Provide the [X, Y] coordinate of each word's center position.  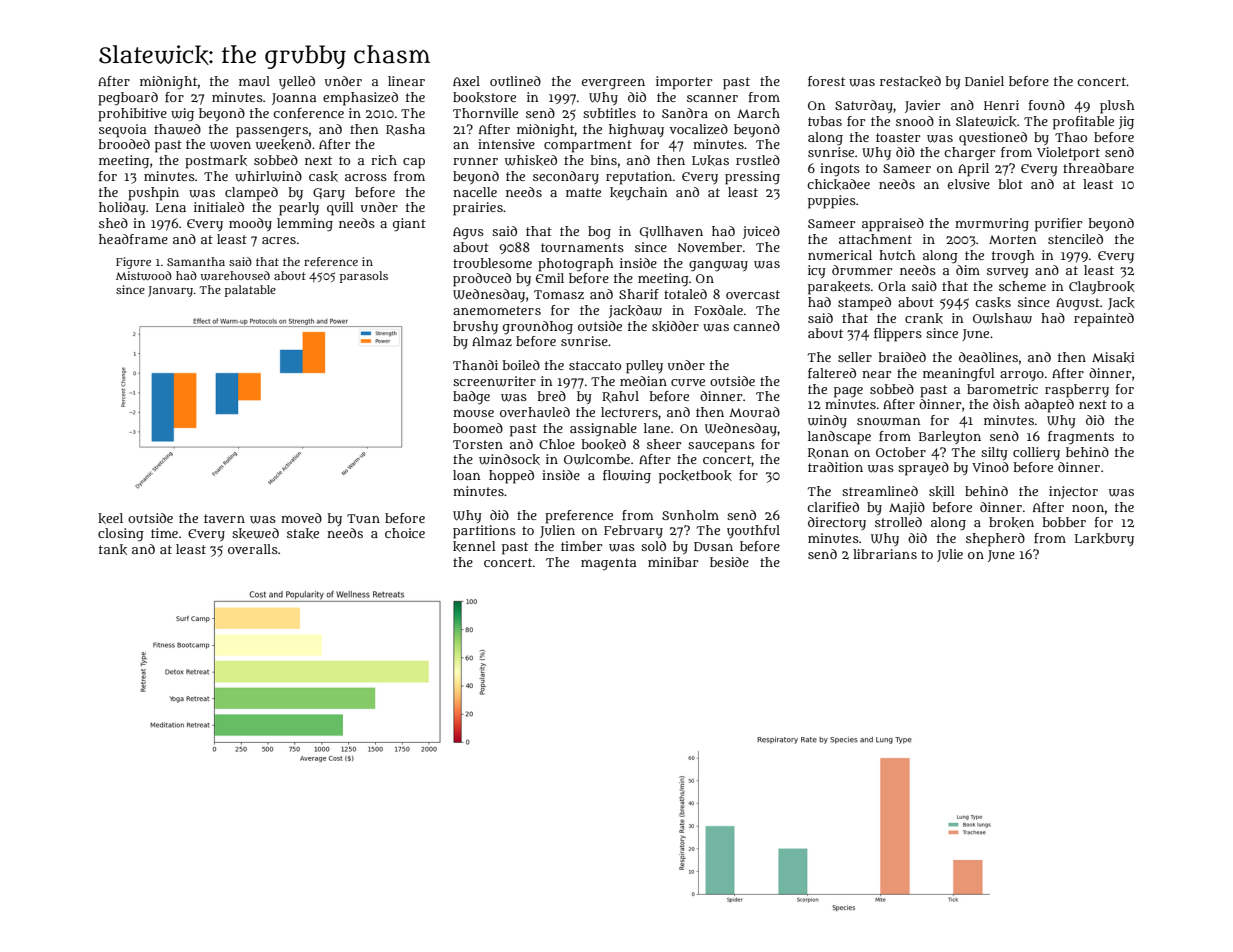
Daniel [984, 81]
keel [110, 518]
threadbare [1098, 168]
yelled [297, 82]
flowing [627, 477]
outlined [515, 81]
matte [583, 192]
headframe [133, 239]
